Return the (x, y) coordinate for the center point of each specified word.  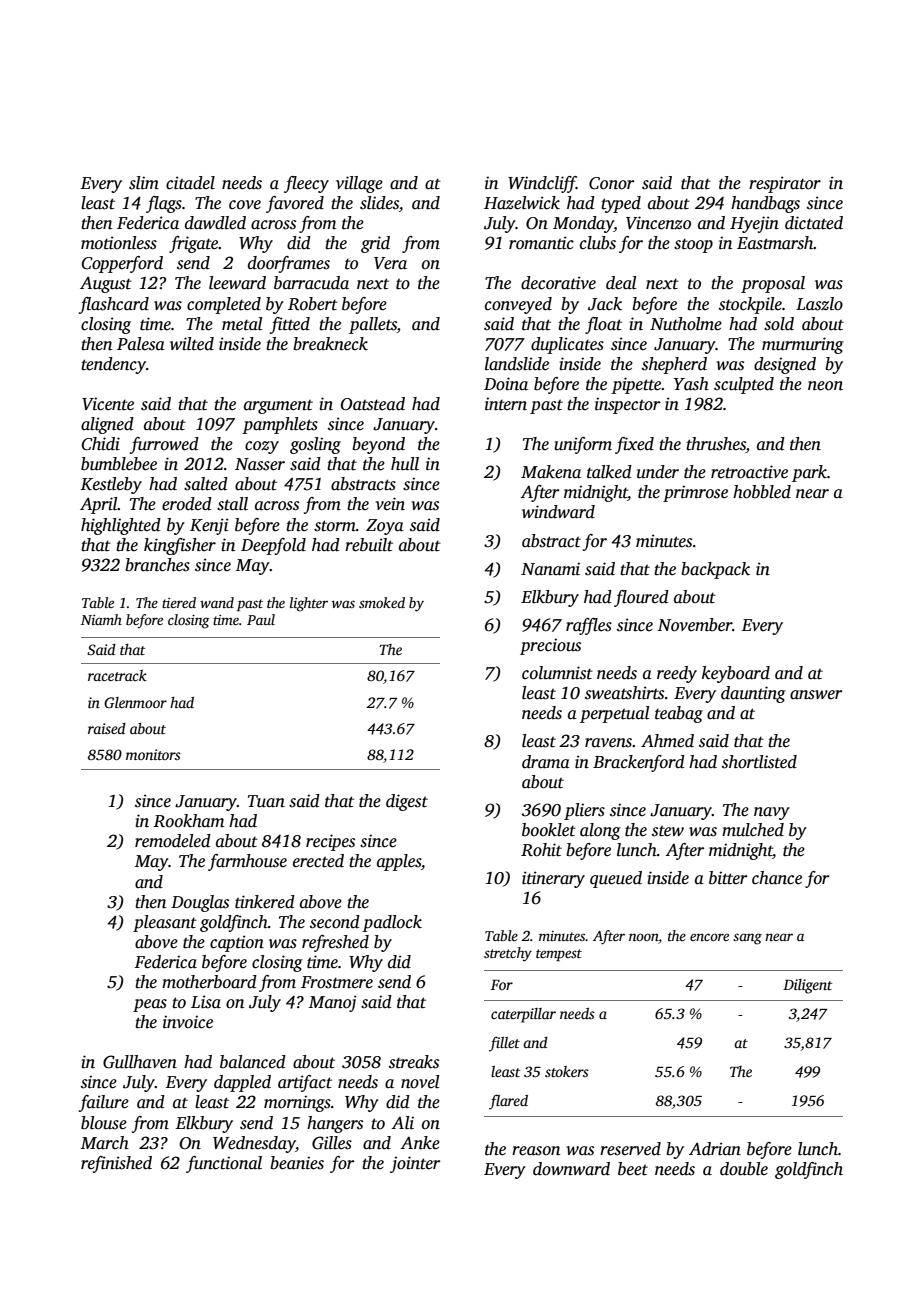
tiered (179, 602)
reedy (677, 674)
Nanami (550, 569)
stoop (693, 245)
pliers (584, 811)
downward (571, 1169)
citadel (190, 183)
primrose (695, 493)
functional (224, 1164)
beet (633, 1169)
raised (107, 728)
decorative (558, 283)
